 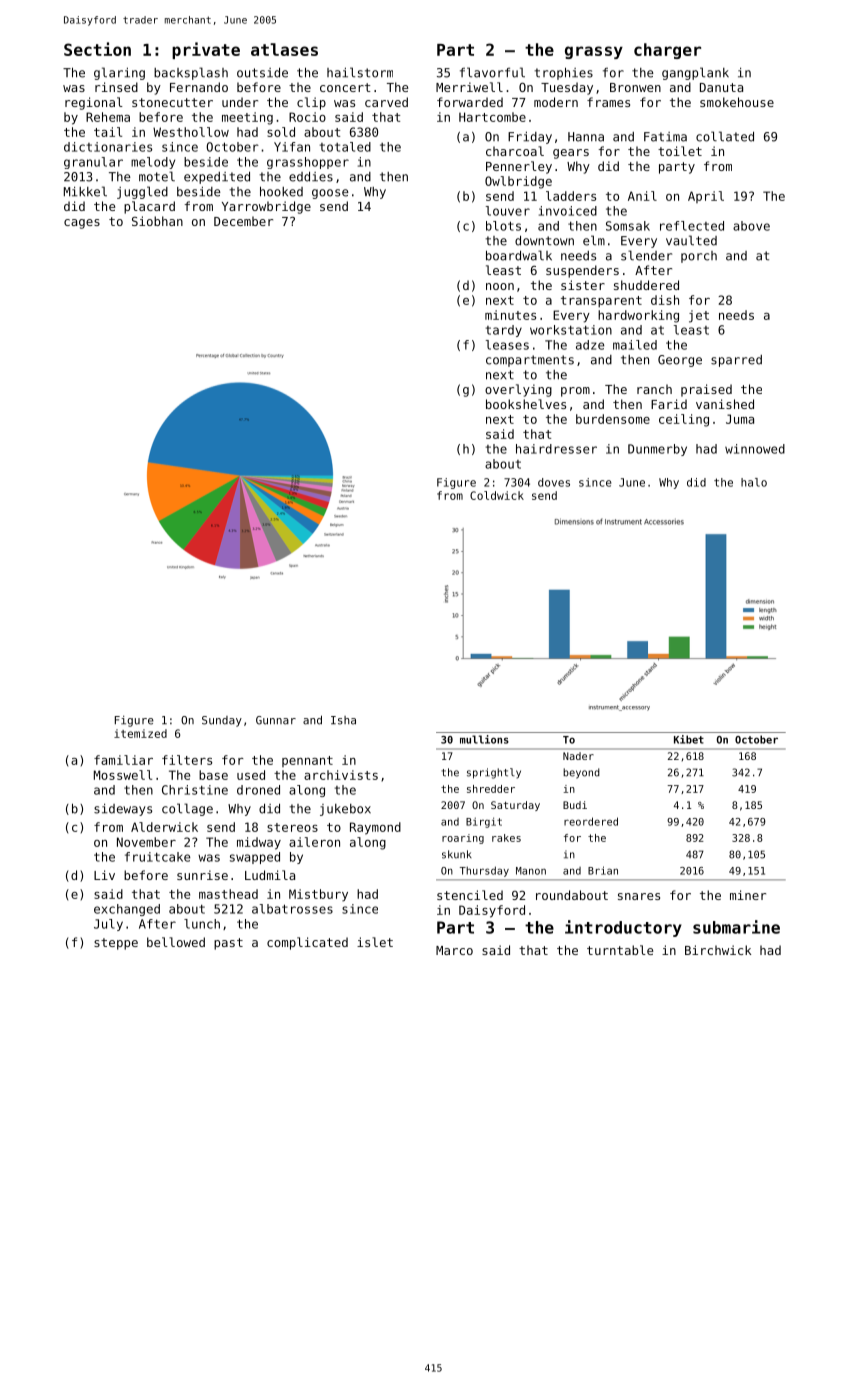 What do you see at coordinates (164, 827) in the document?
I see `Alderwick` at bounding box center [164, 827].
